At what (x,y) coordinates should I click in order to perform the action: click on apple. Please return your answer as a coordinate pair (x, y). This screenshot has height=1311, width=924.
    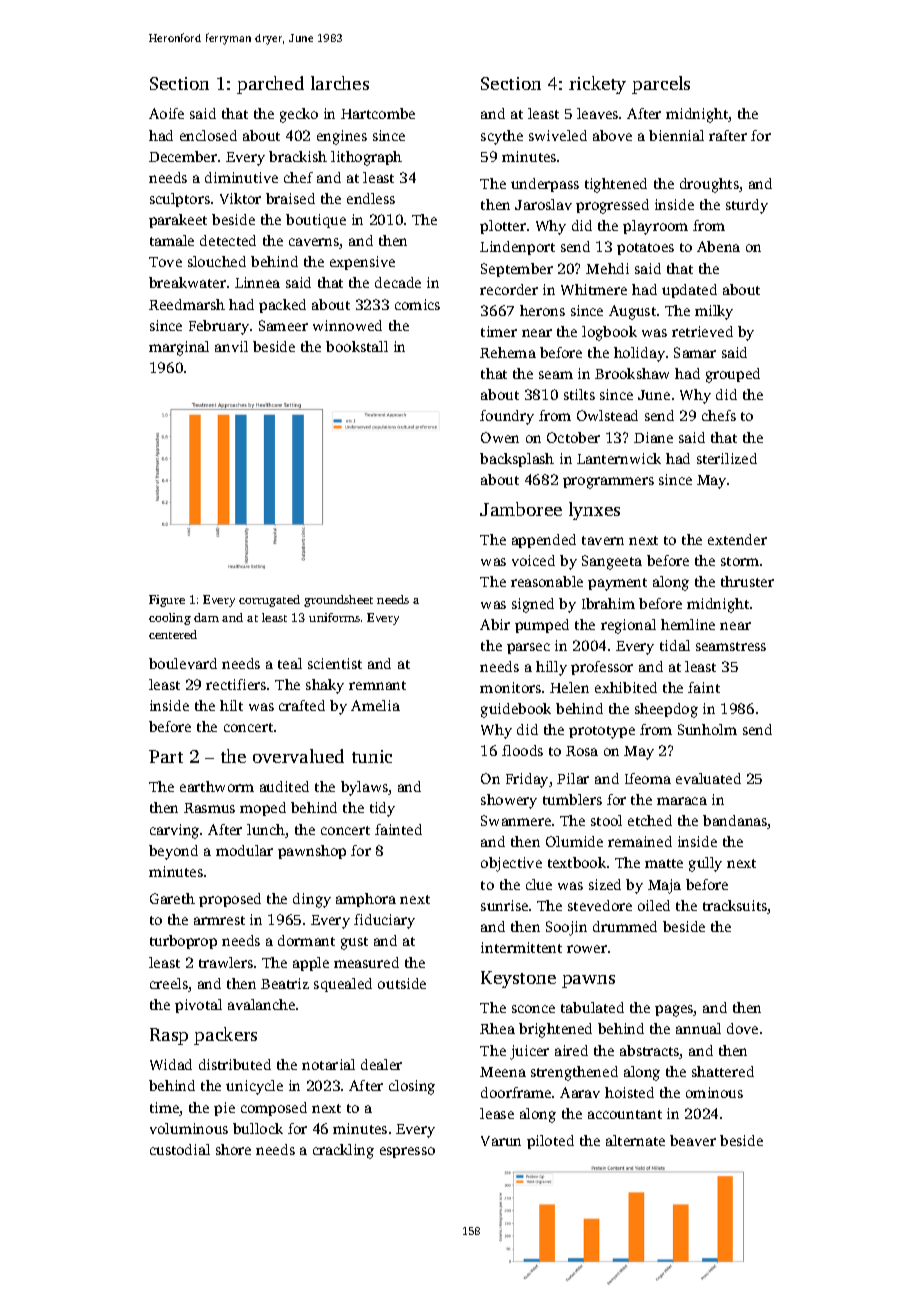
    Looking at the image, I should click on (311, 964).
